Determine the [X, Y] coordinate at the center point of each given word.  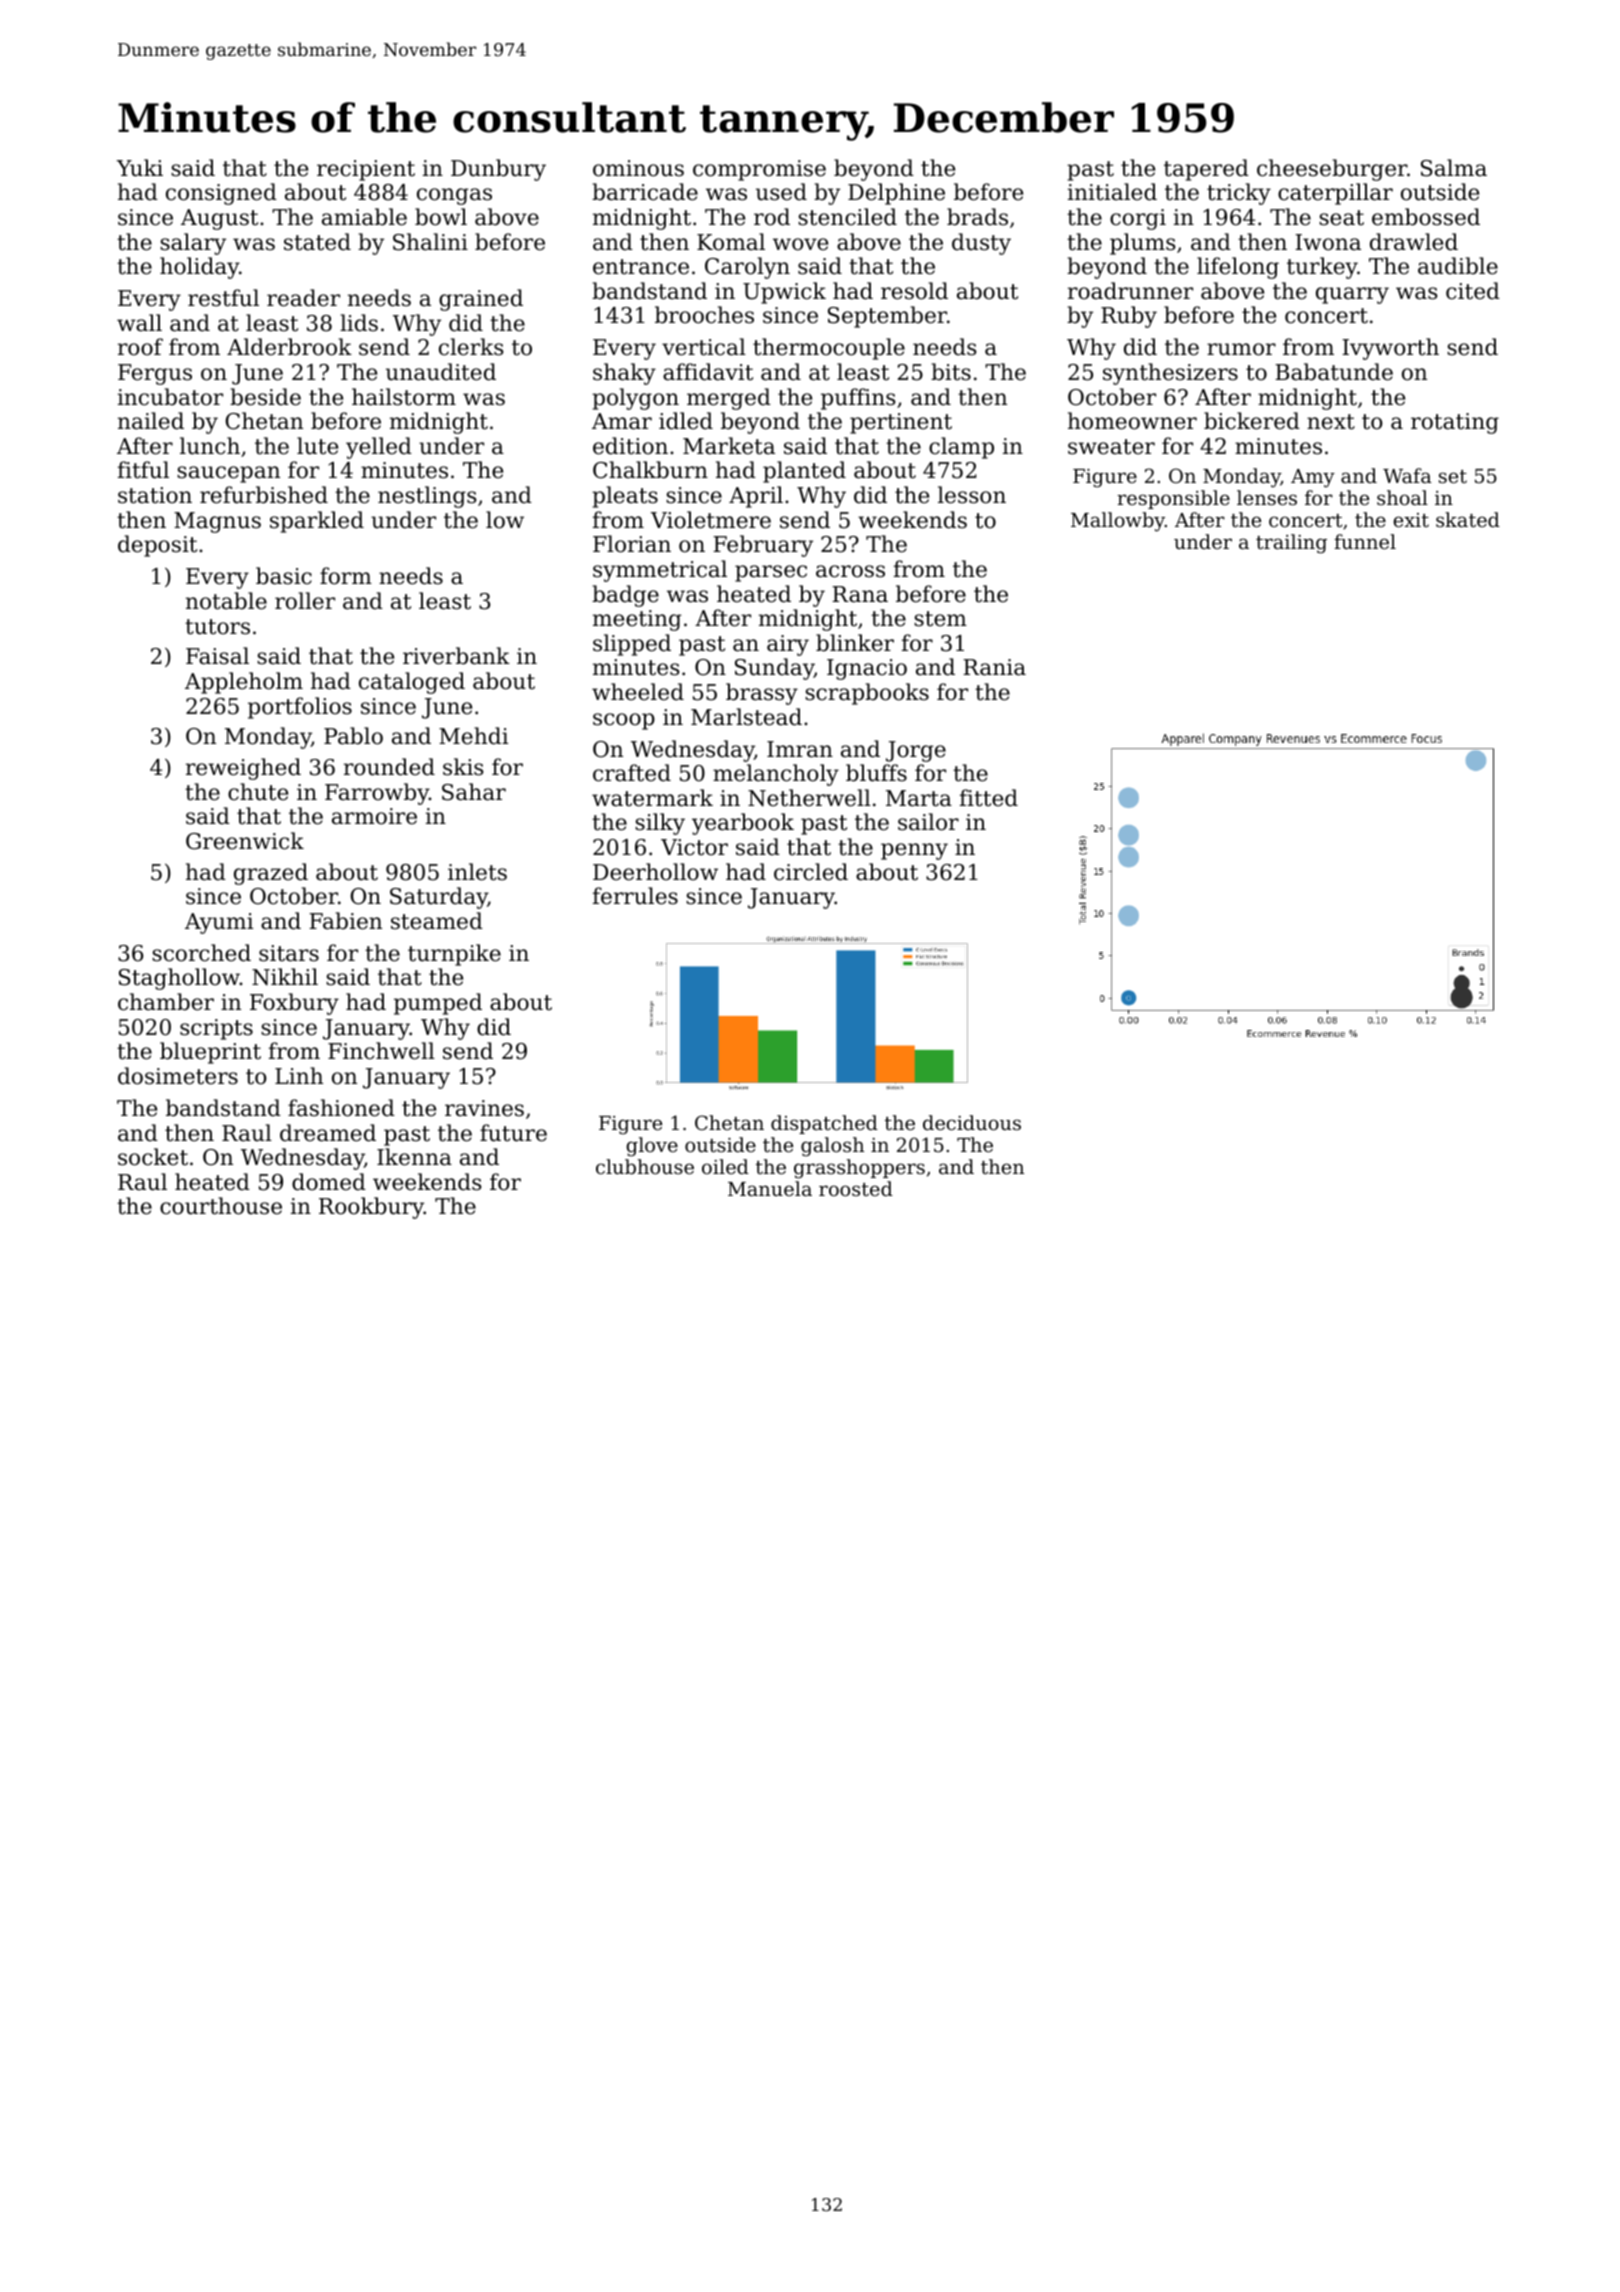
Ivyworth [1390, 349]
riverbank [456, 656]
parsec [771, 573]
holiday [199, 268]
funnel [1365, 541]
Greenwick [245, 841]
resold [914, 291]
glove [652, 1147]
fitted [989, 798]
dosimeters [178, 1076]
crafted [632, 773]
